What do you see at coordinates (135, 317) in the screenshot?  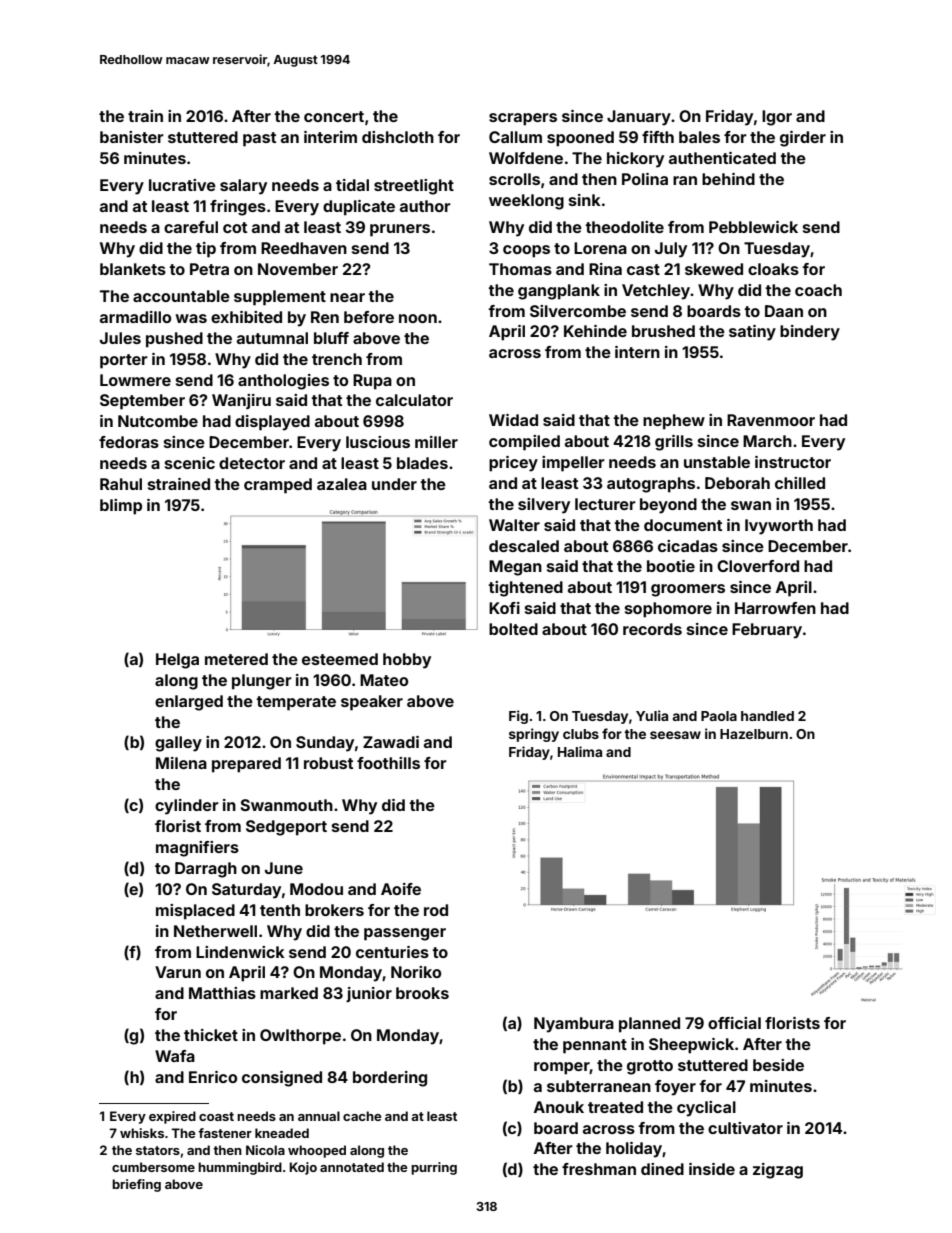 I see `armadillo` at bounding box center [135, 317].
